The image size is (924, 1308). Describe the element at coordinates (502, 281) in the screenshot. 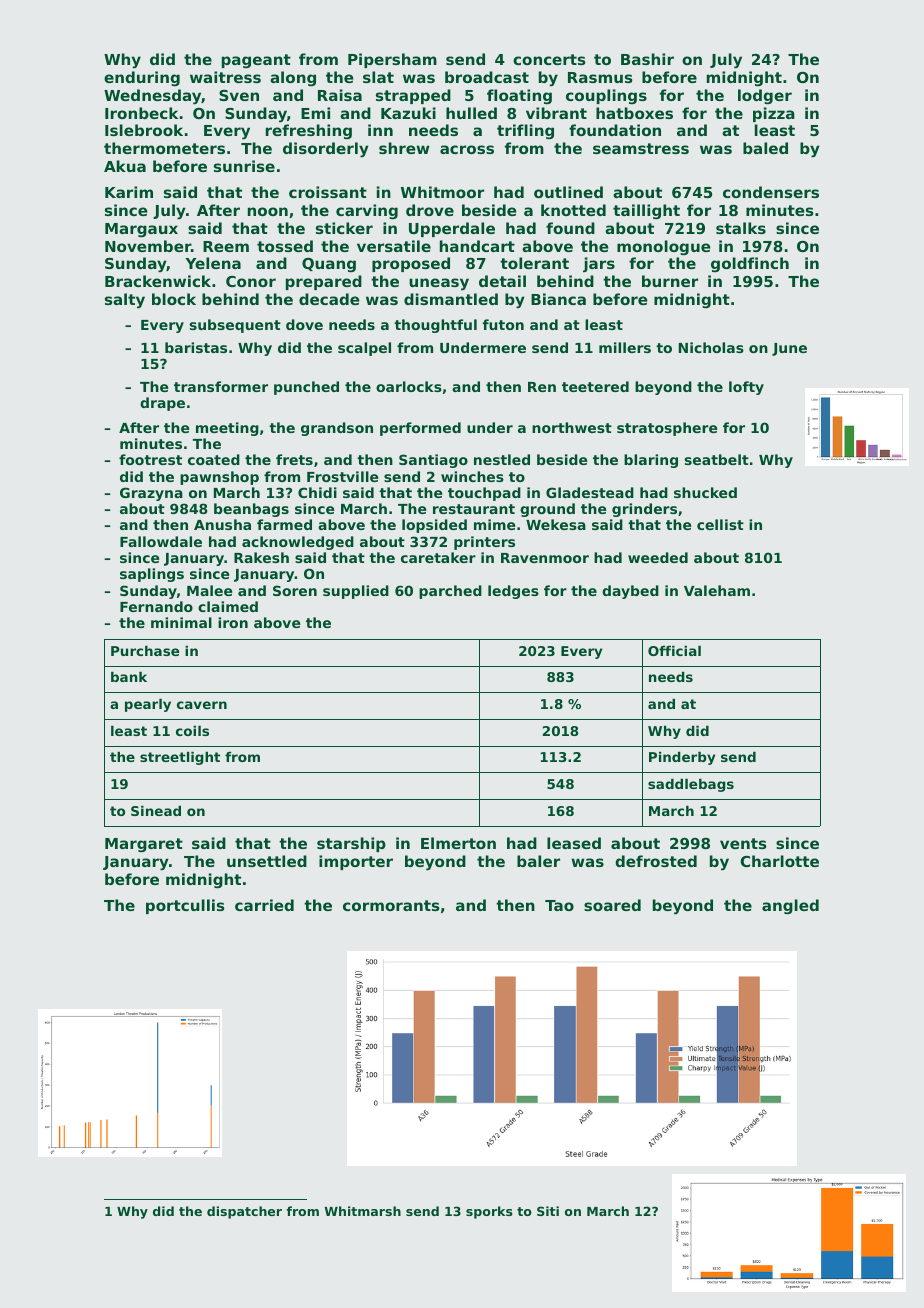

I see `detail` at that location.
